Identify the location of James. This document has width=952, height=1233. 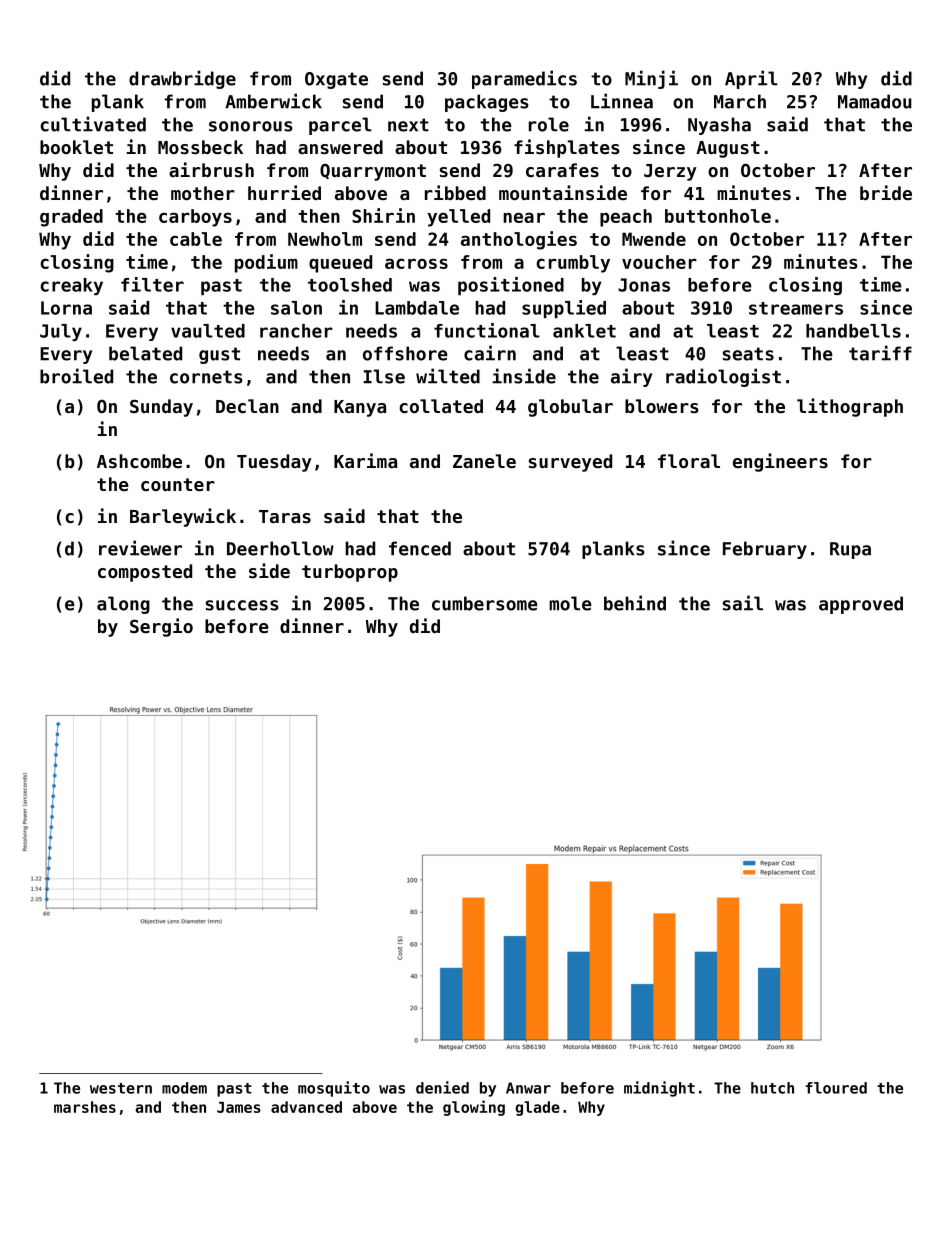
(239, 1107).
